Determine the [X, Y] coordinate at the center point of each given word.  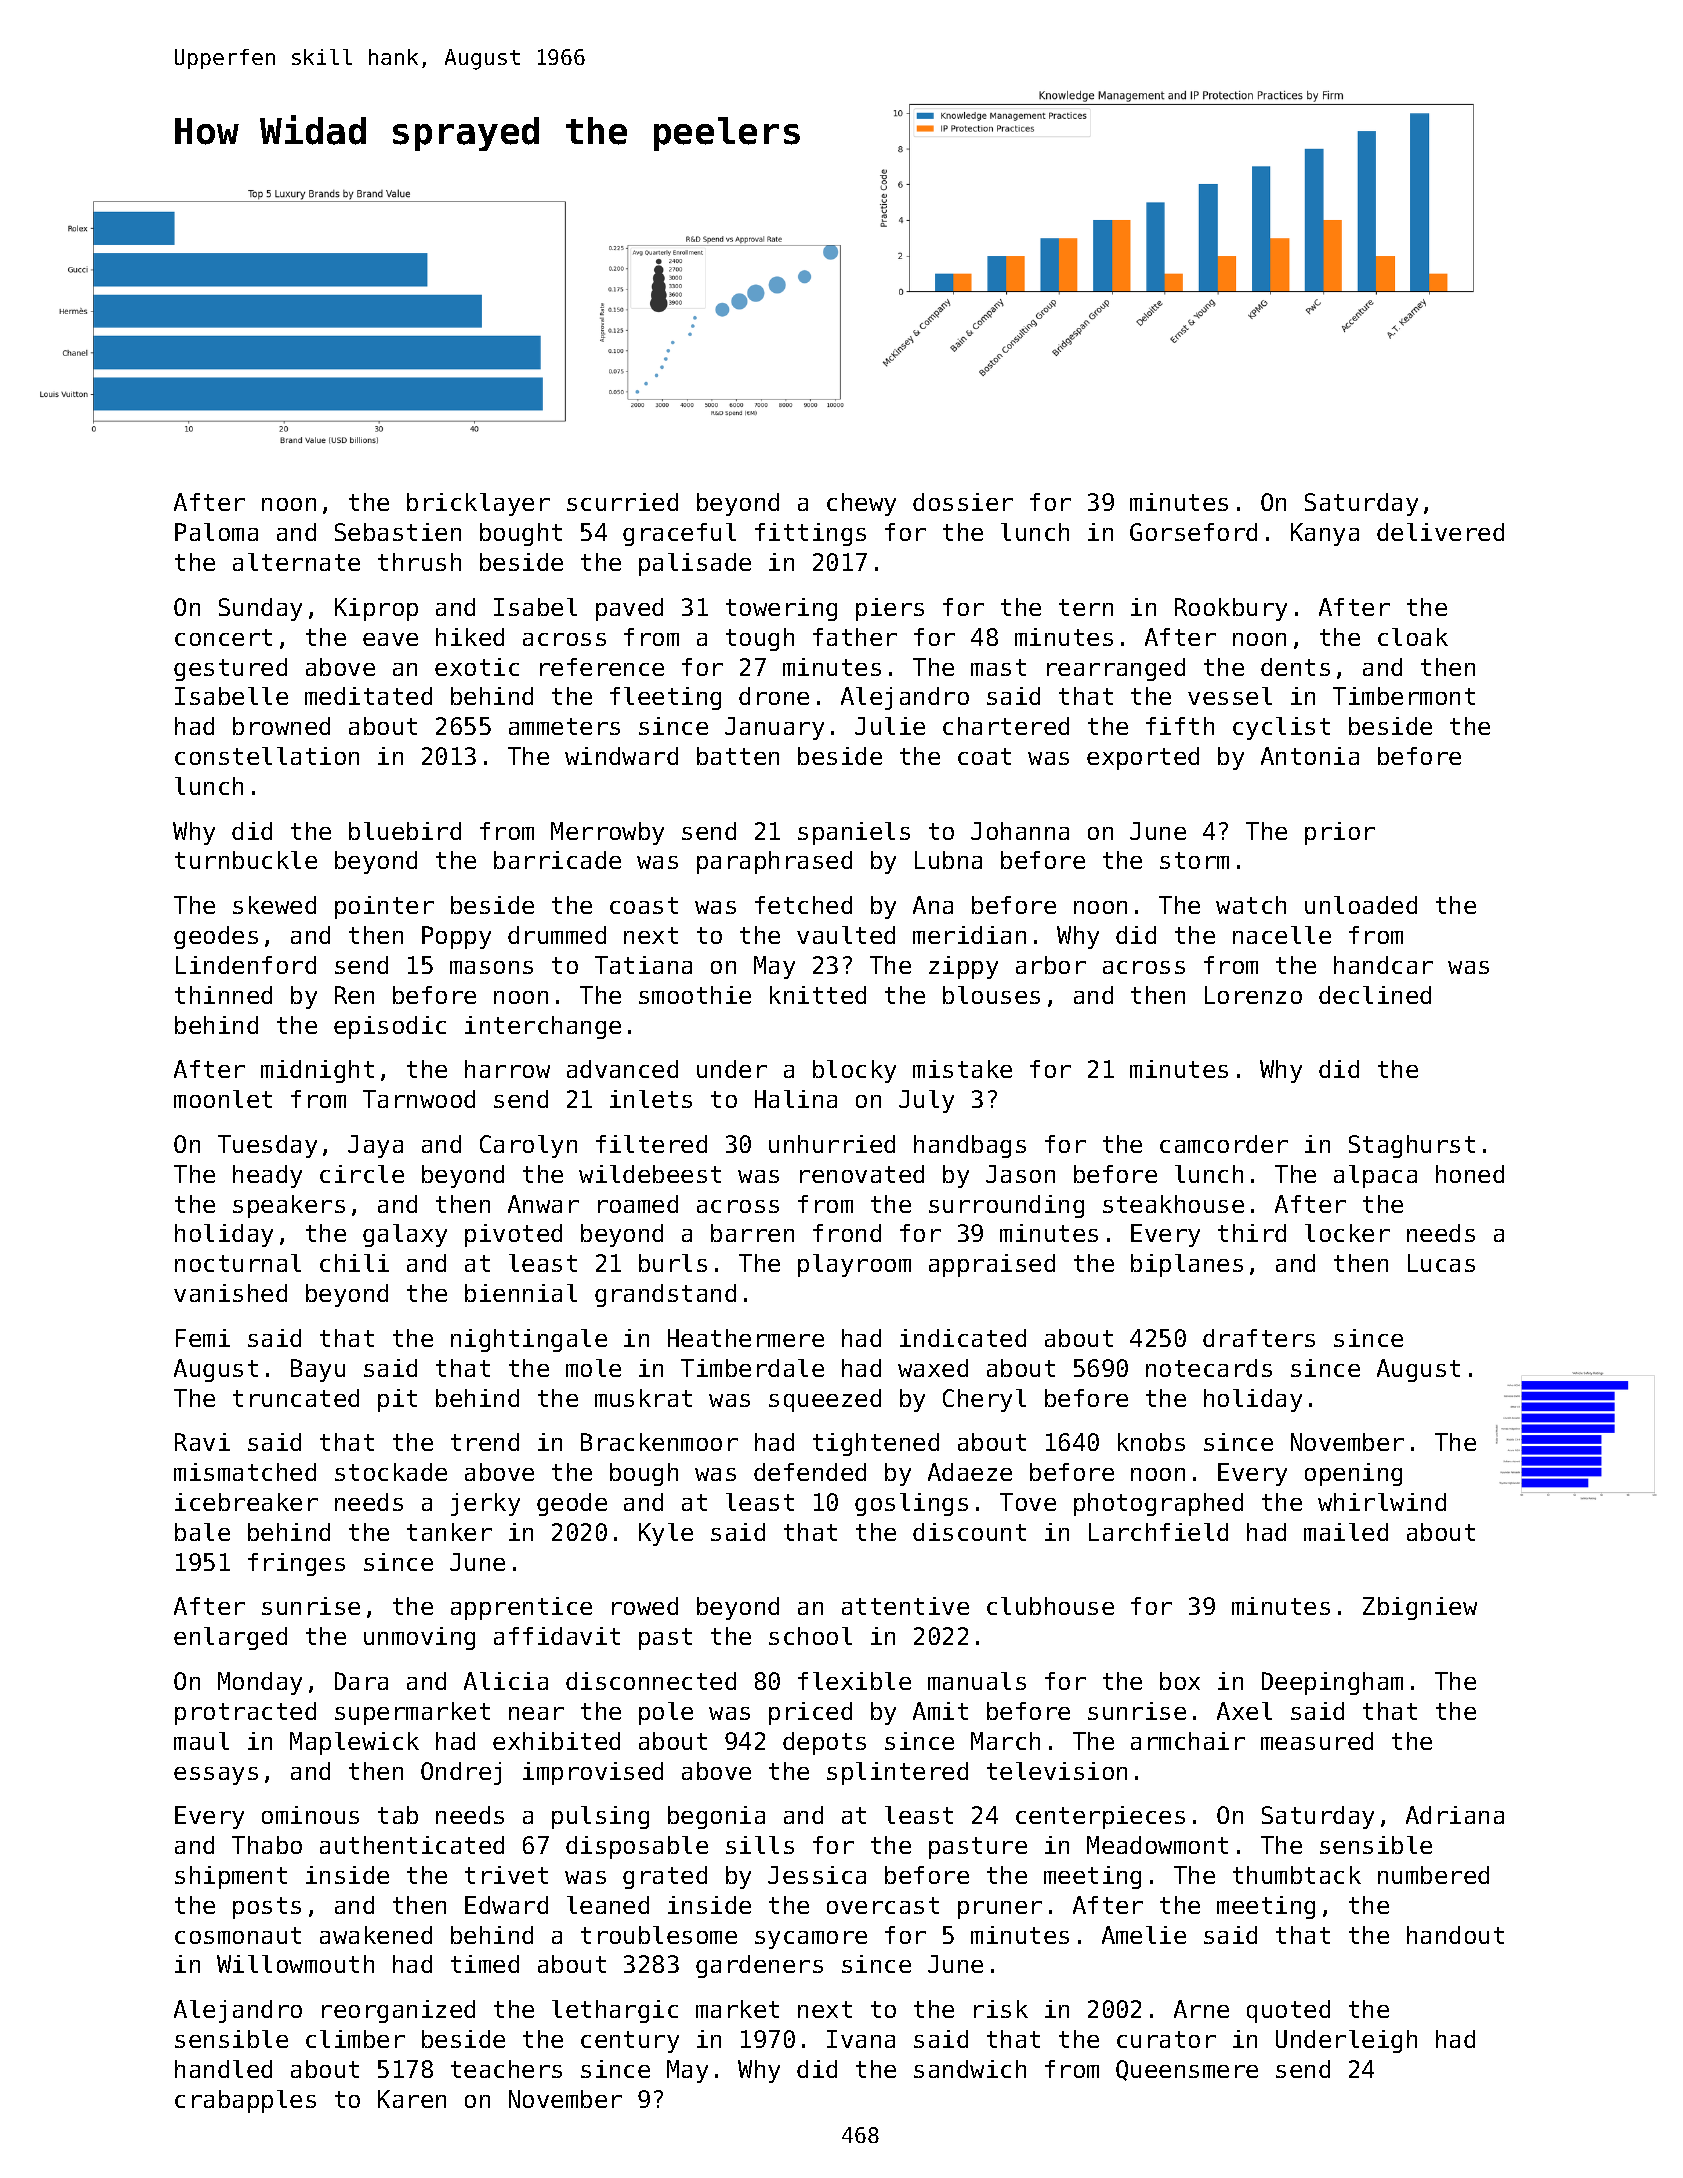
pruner [1000, 1910]
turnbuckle [246, 860]
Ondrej [461, 1773]
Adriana [1455, 1815]
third [1252, 1233]
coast [644, 905]
